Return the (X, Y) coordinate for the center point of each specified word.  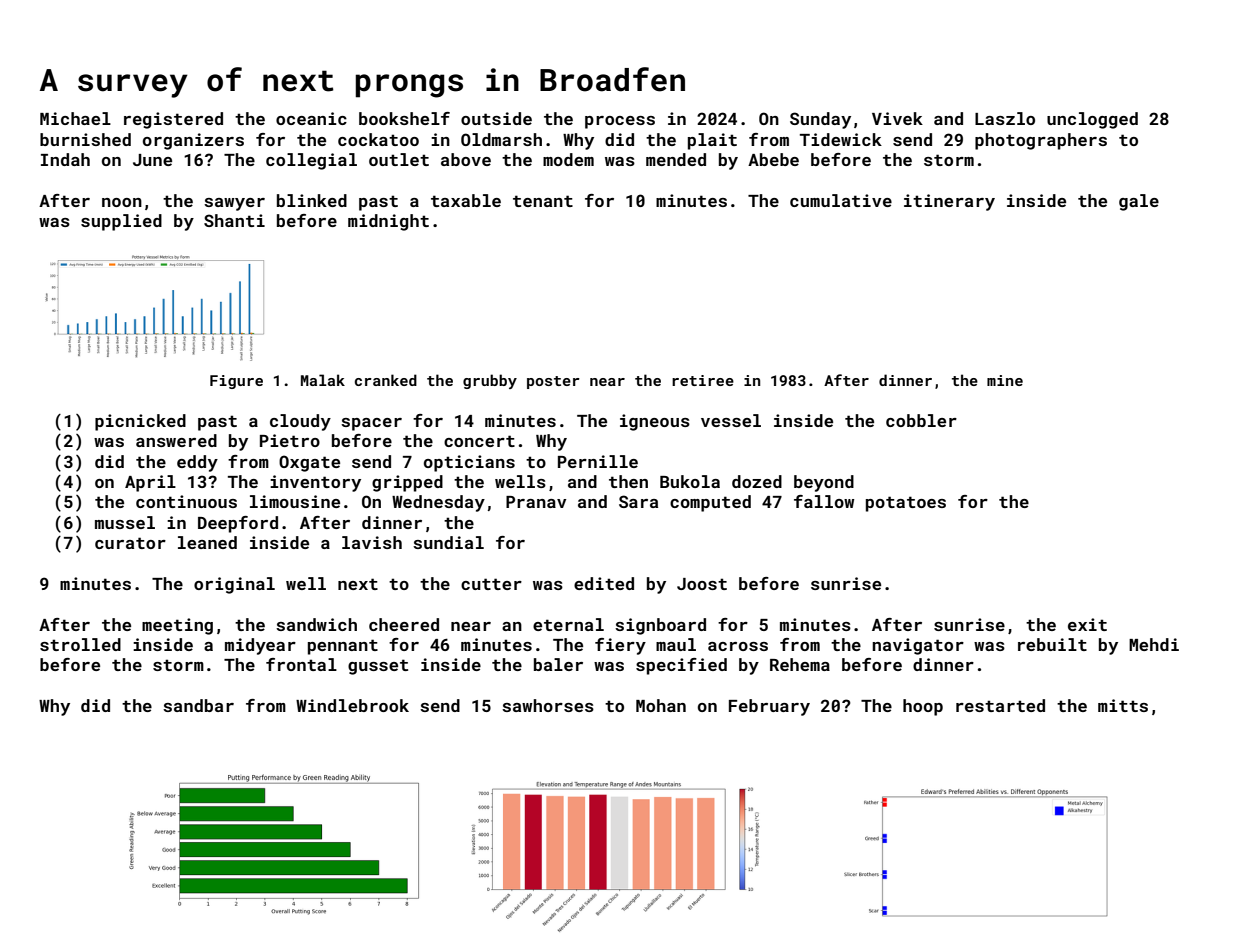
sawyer (234, 204)
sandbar (198, 705)
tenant (543, 201)
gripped (407, 483)
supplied (121, 222)
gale (1139, 202)
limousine (295, 501)
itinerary (949, 202)
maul (676, 644)
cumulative (841, 200)
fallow (824, 501)
